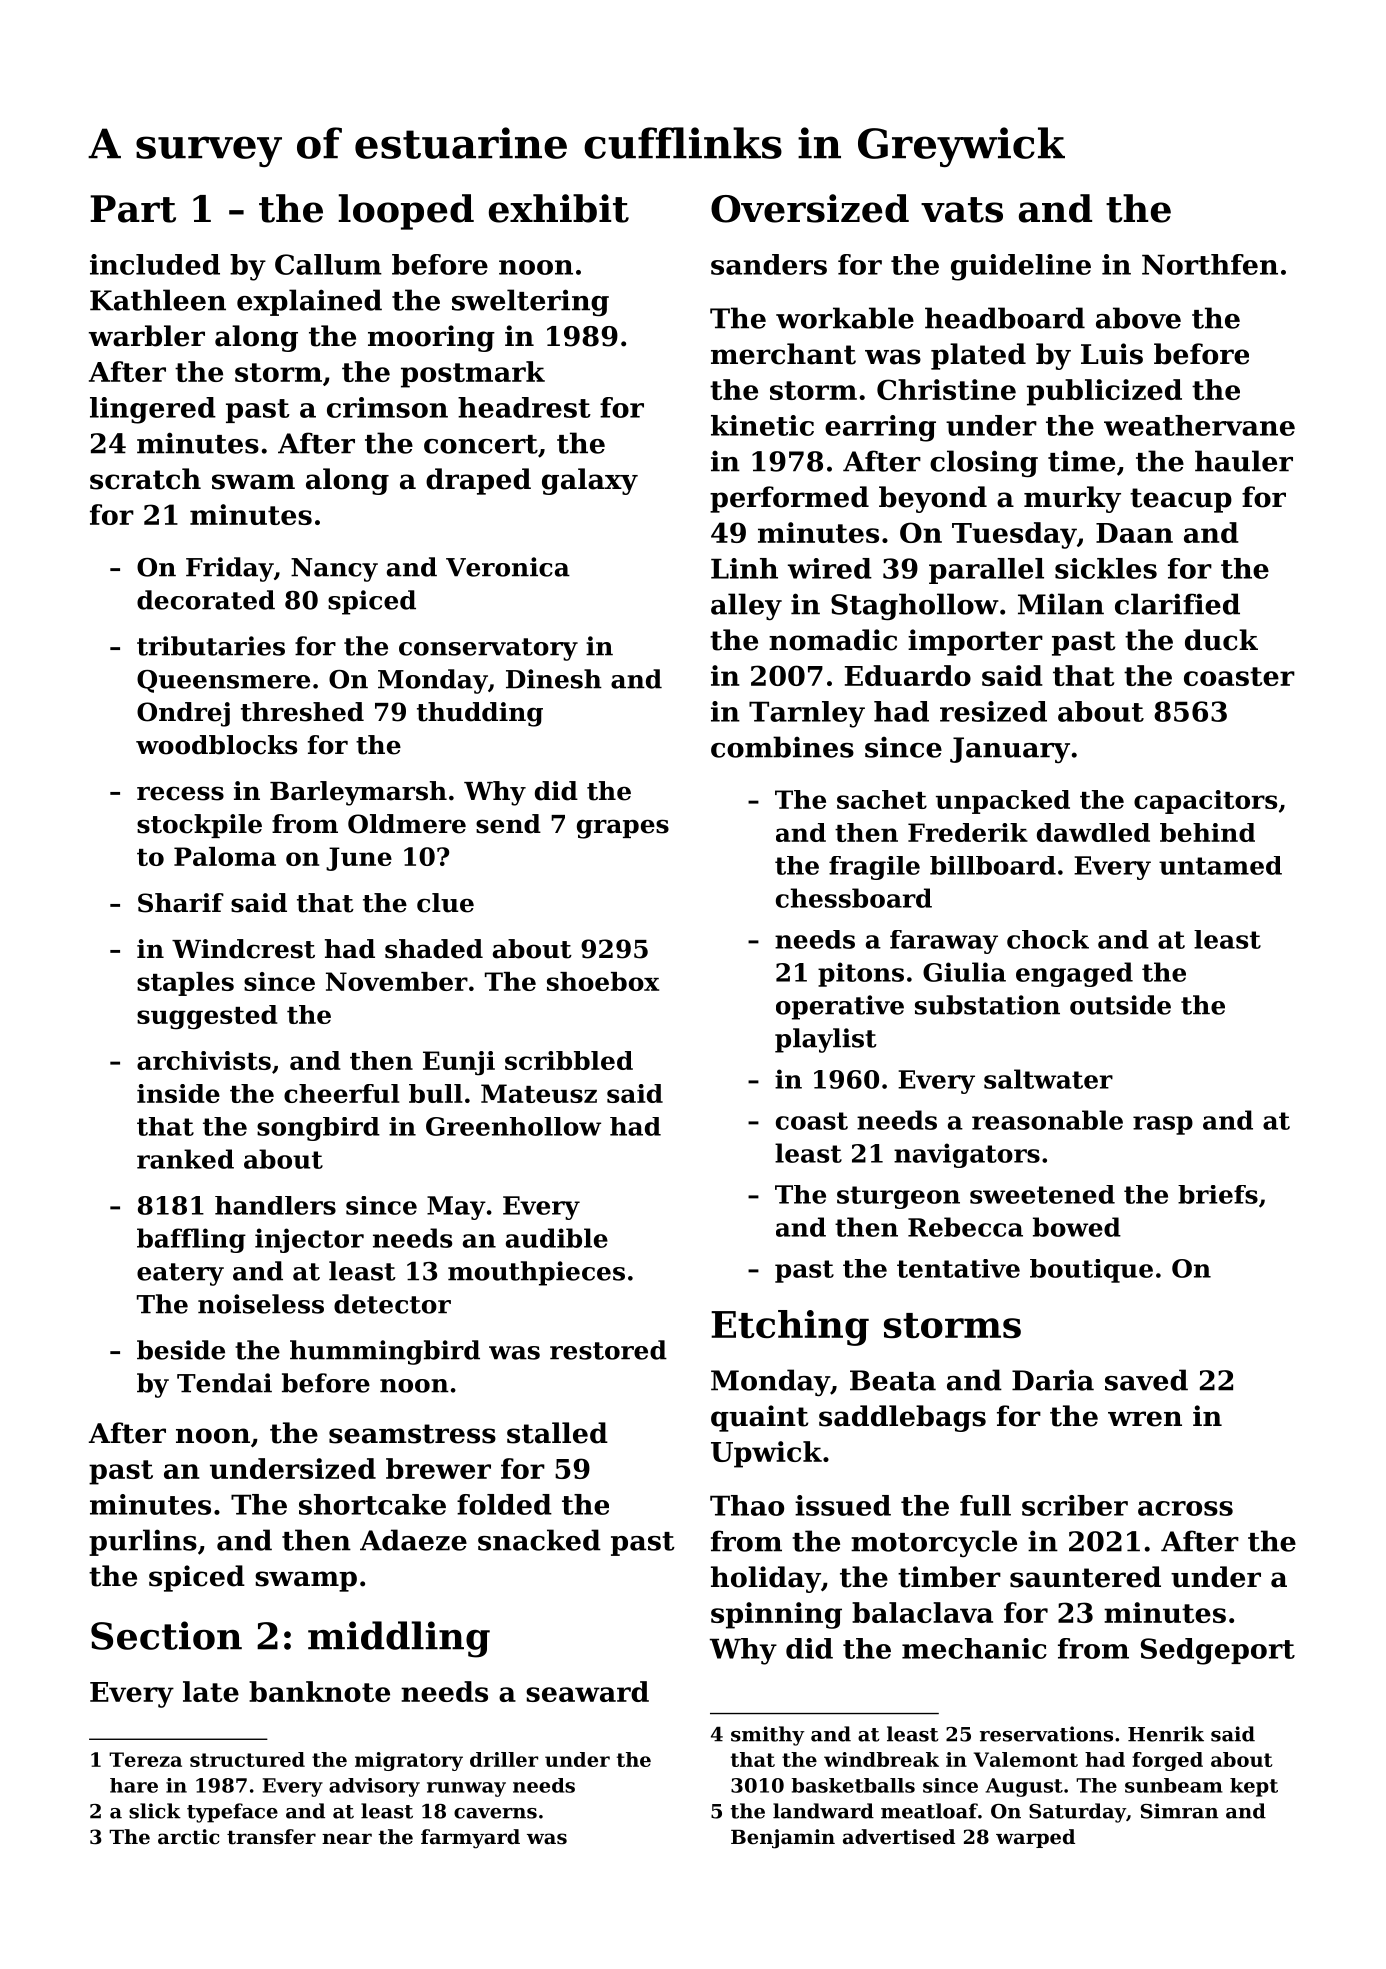 This screenshot has width=1386, height=1969. I want to click on vats, so click(962, 210).
